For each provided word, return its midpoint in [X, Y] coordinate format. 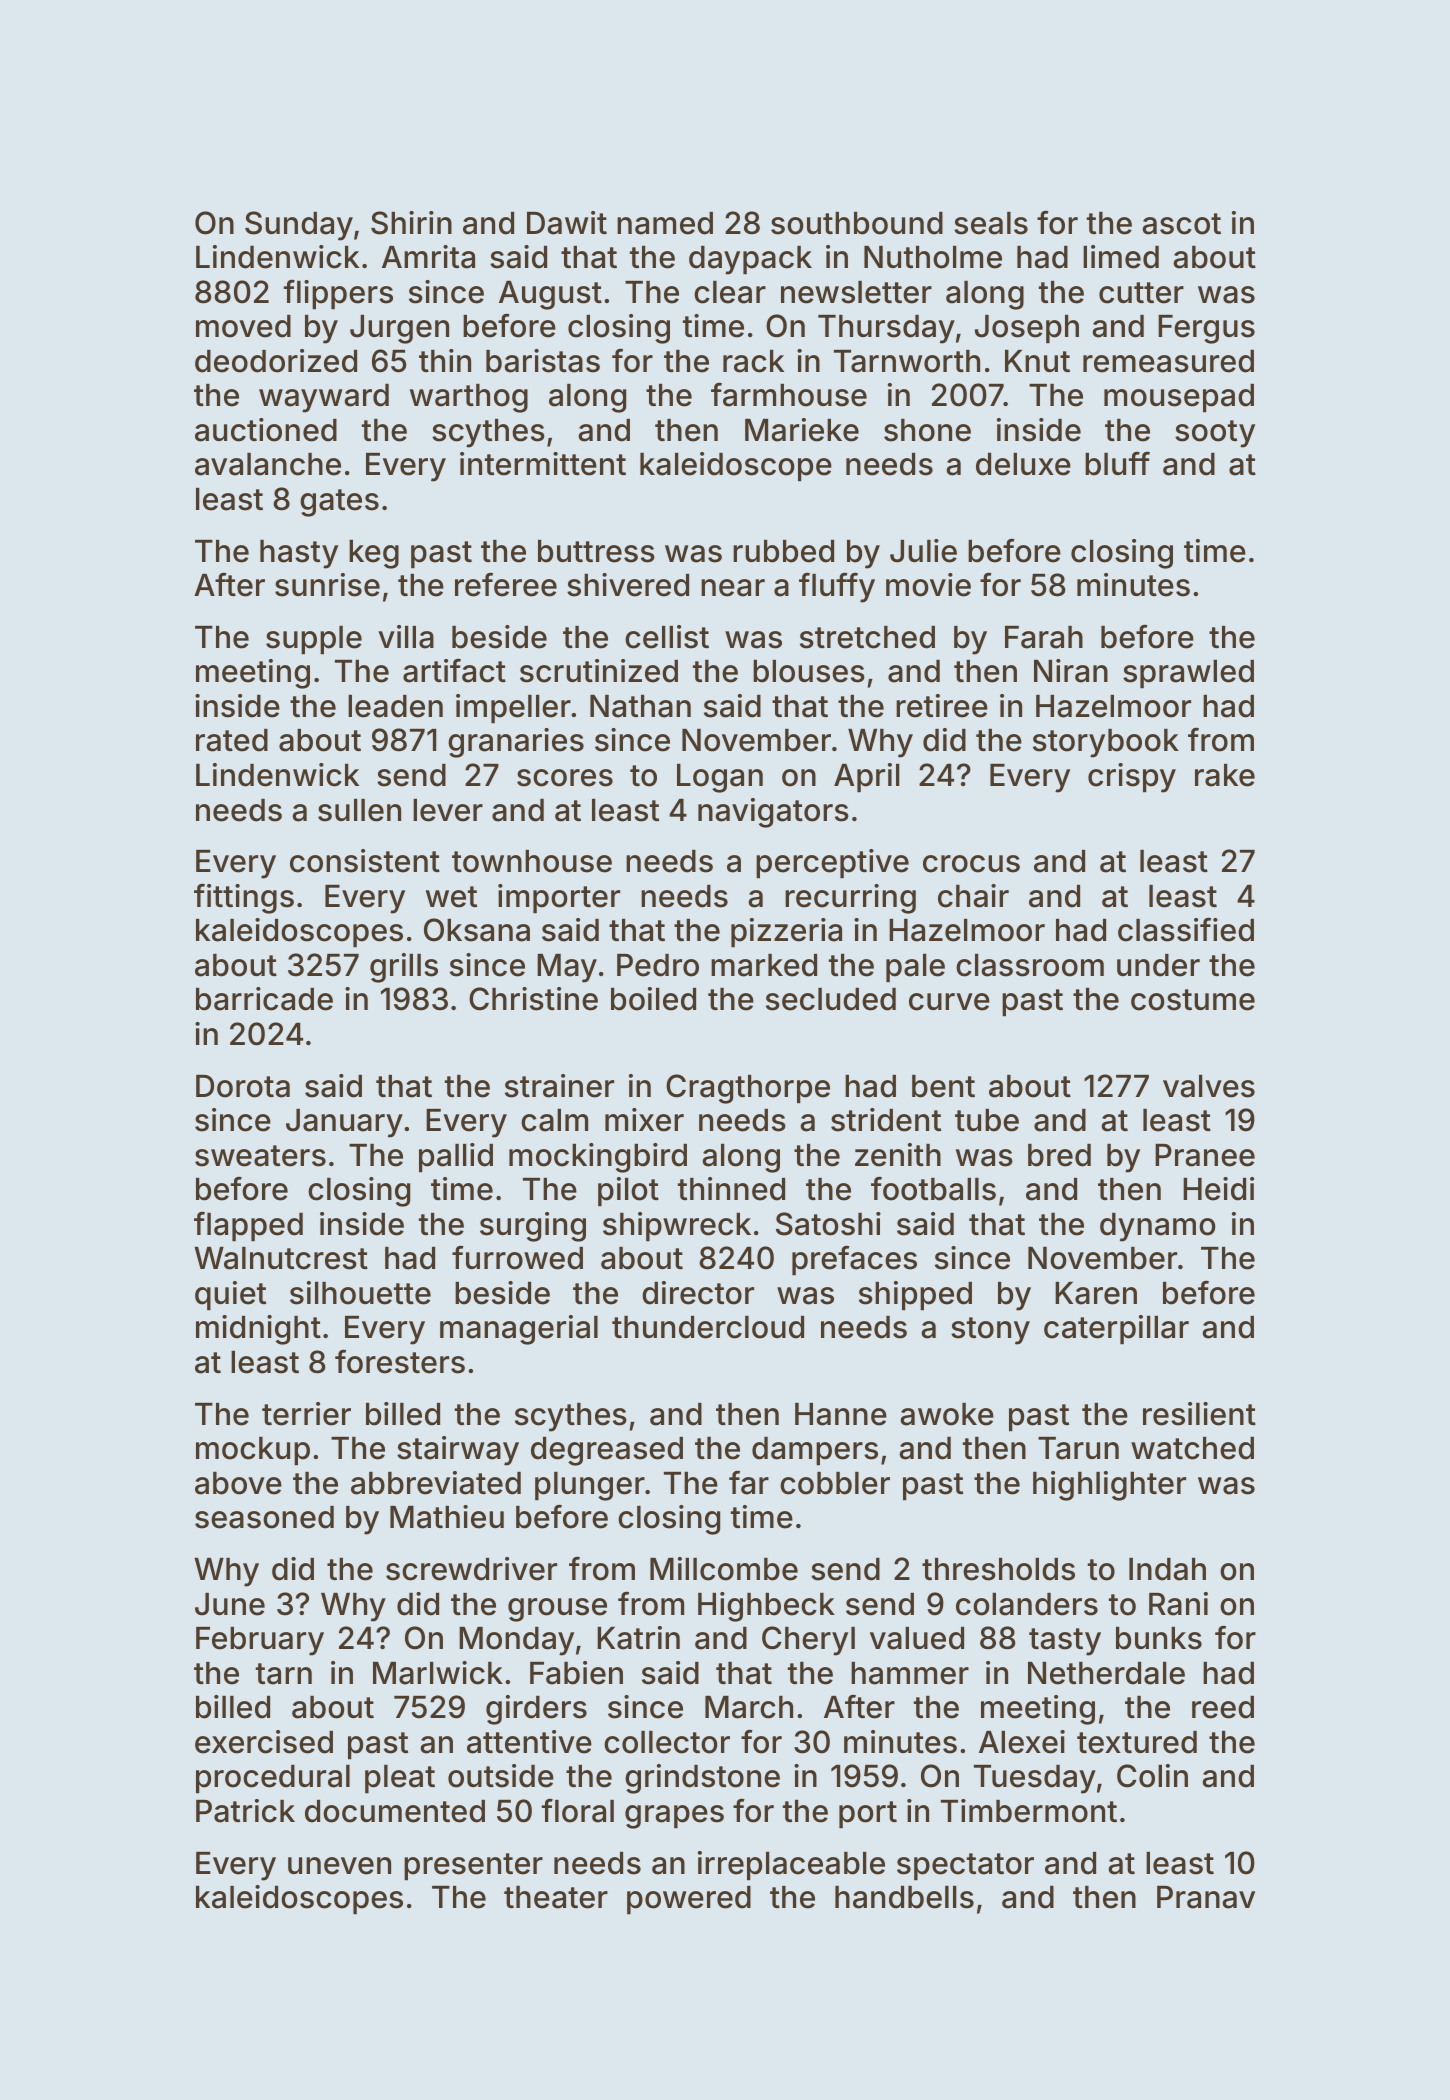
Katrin [638, 1638]
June [230, 1604]
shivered [628, 585]
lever [448, 810]
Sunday [299, 226]
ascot [1181, 224]
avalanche [268, 464]
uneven [339, 1866]
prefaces [854, 1260]
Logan [720, 778]
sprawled [1188, 674]
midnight [258, 1330]
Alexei [1022, 1742]
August [550, 295]
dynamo [1158, 1227]
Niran [1071, 671]
